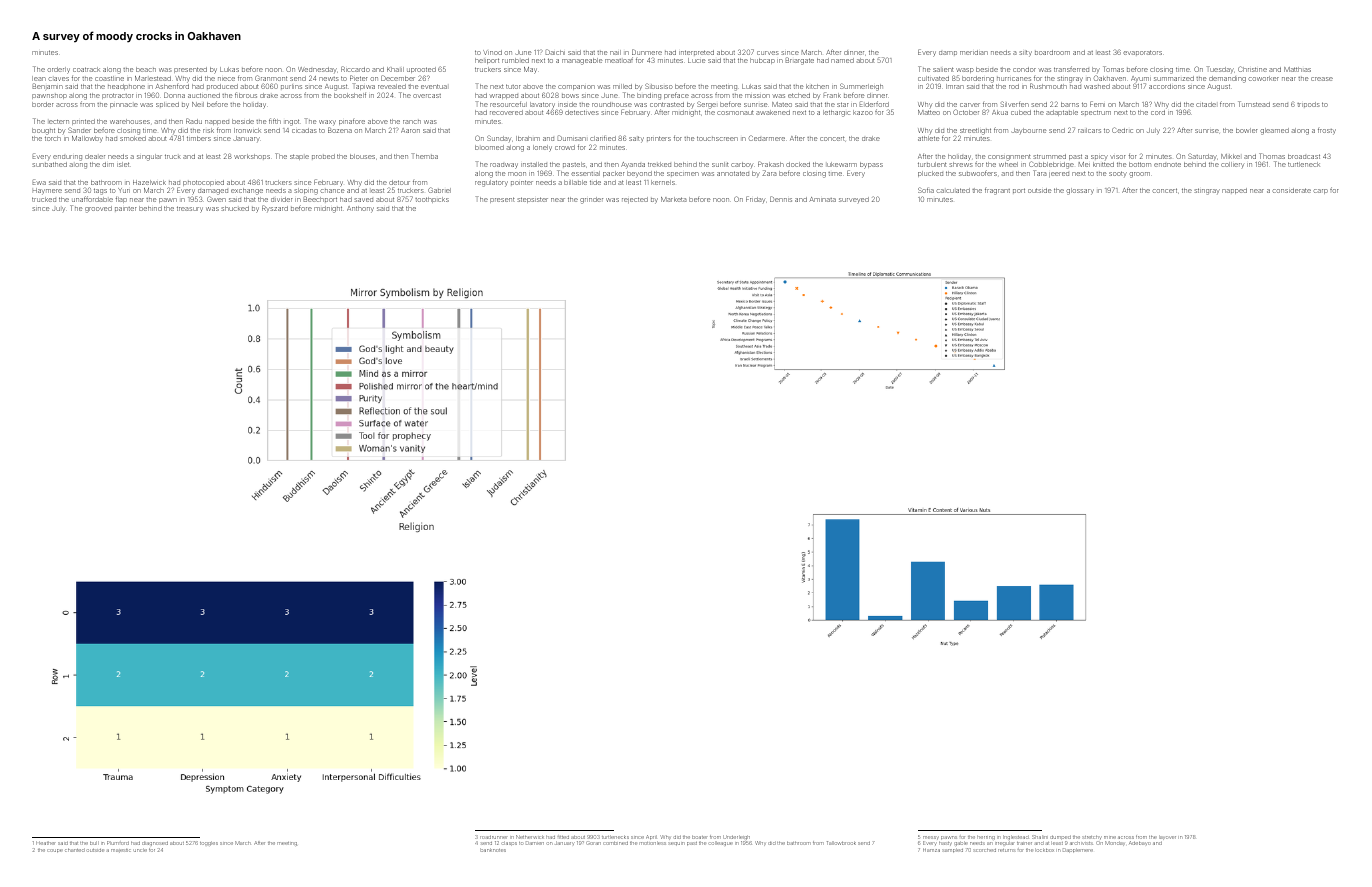  What do you see at coordinates (1297, 69) in the page?
I see `Matthias` at bounding box center [1297, 69].
